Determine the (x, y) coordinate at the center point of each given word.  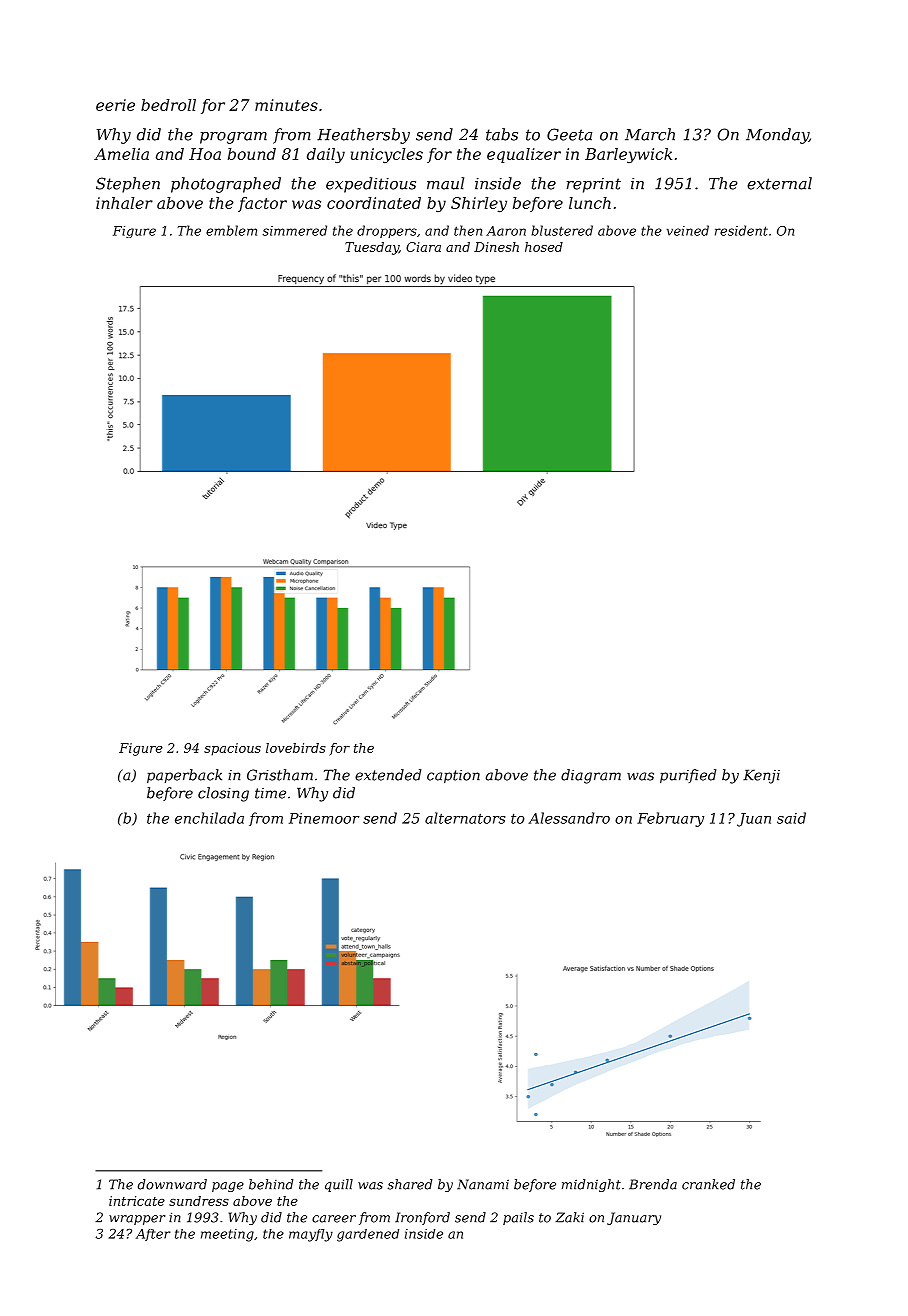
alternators (465, 818)
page (228, 1187)
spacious (232, 749)
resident (741, 230)
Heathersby (363, 136)
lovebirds (296, 748)
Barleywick (628, 155)
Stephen (128, 185)
